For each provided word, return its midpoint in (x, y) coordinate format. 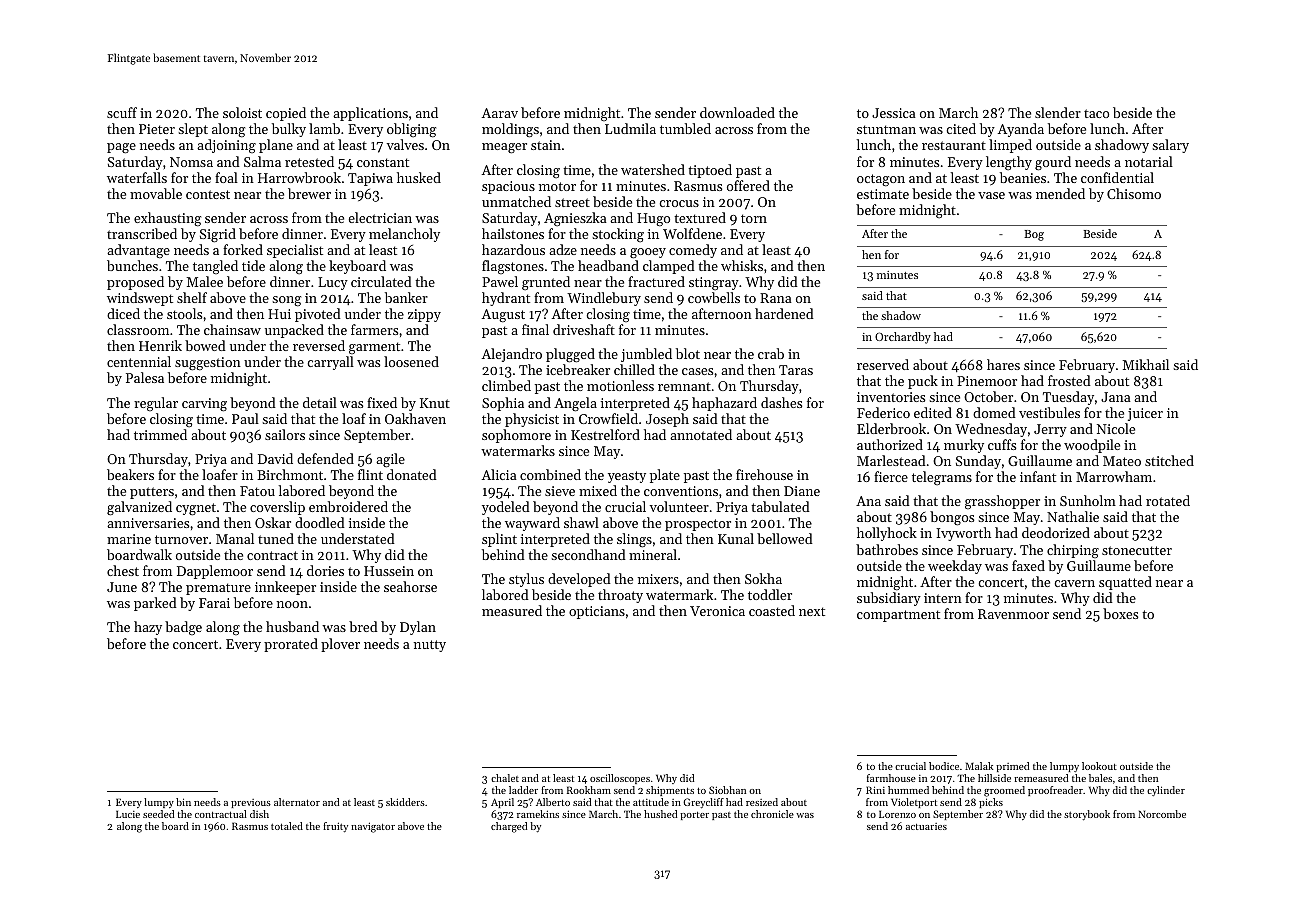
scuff (122, 112)
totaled (287, 826)
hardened (784, 313)
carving (204, 405)
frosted (1069, 380)
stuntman (886, 129)
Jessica (894, 113)
